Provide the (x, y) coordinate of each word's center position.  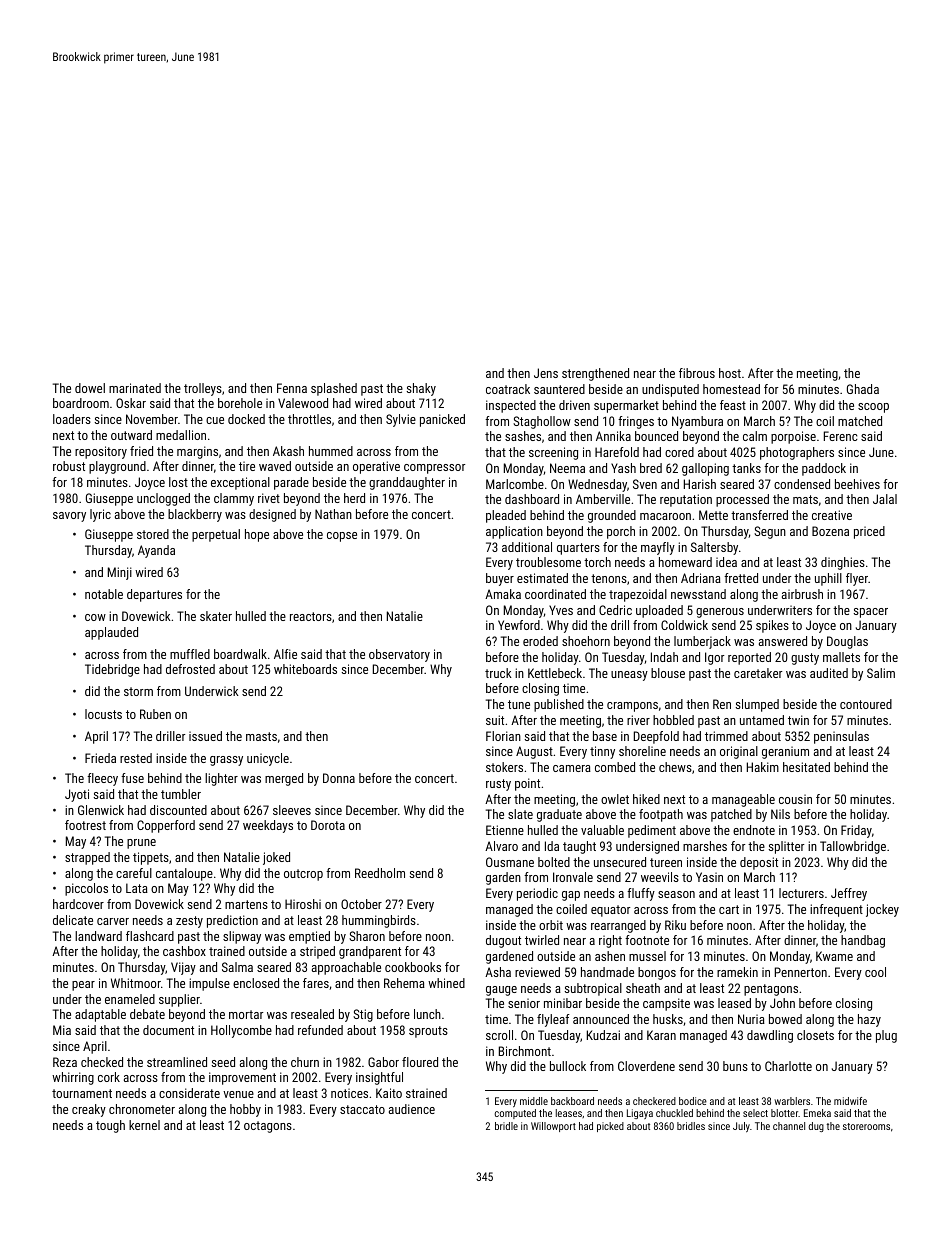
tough (110, 1126)
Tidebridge (112, 670)
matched (860, 421)
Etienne (505, 830)
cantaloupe (184, 874)
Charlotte (788, 1066)
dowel (90, 388)
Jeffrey (849, 894)
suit (495, 720)
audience (412, 1109)
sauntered (559, 389)
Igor (714, 658)
